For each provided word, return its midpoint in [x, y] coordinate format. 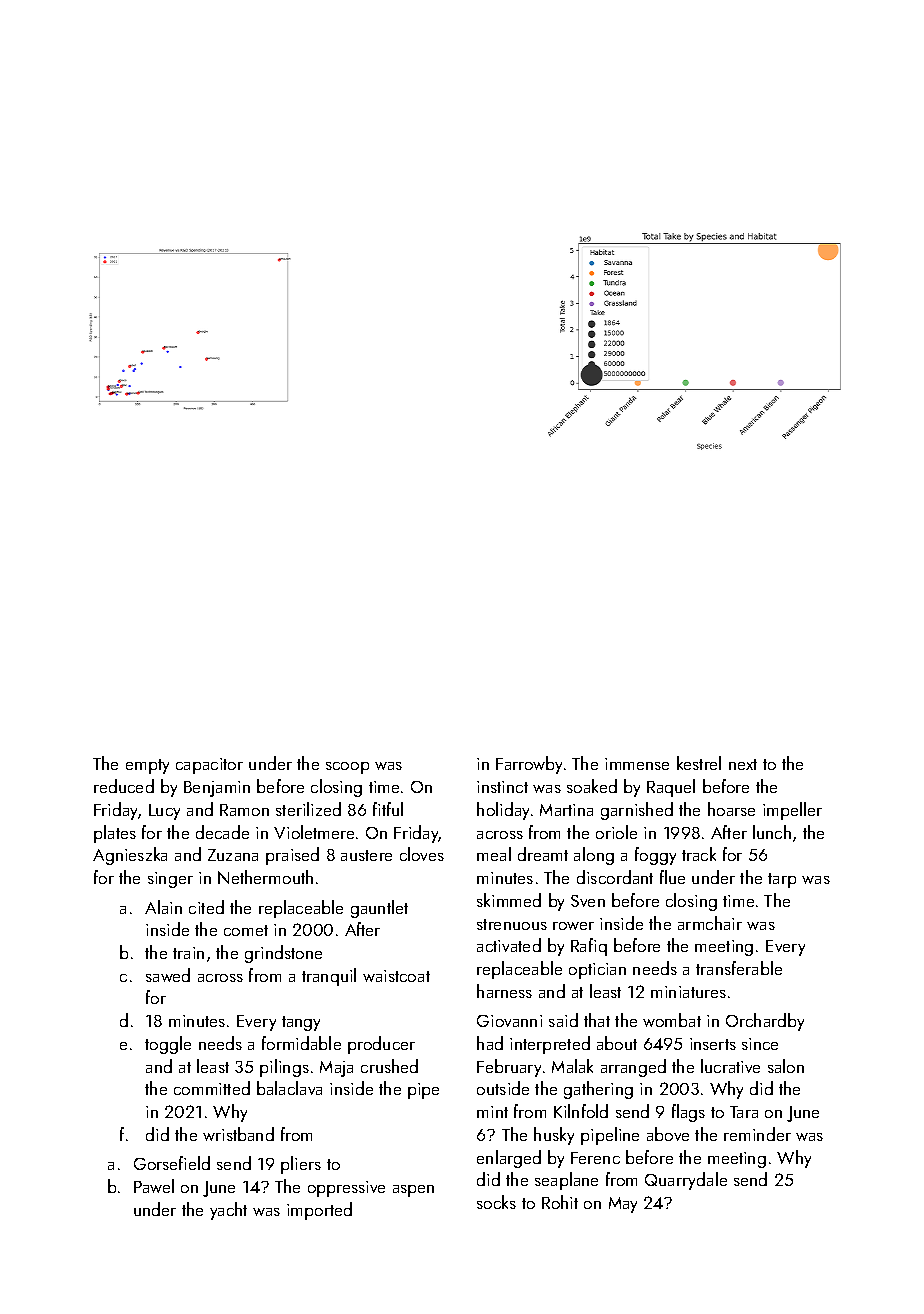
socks [496, 1202]
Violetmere [314, 832]
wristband [238, 1134]
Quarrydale [686, 1181]
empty [147, 766]
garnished [637, 811]
